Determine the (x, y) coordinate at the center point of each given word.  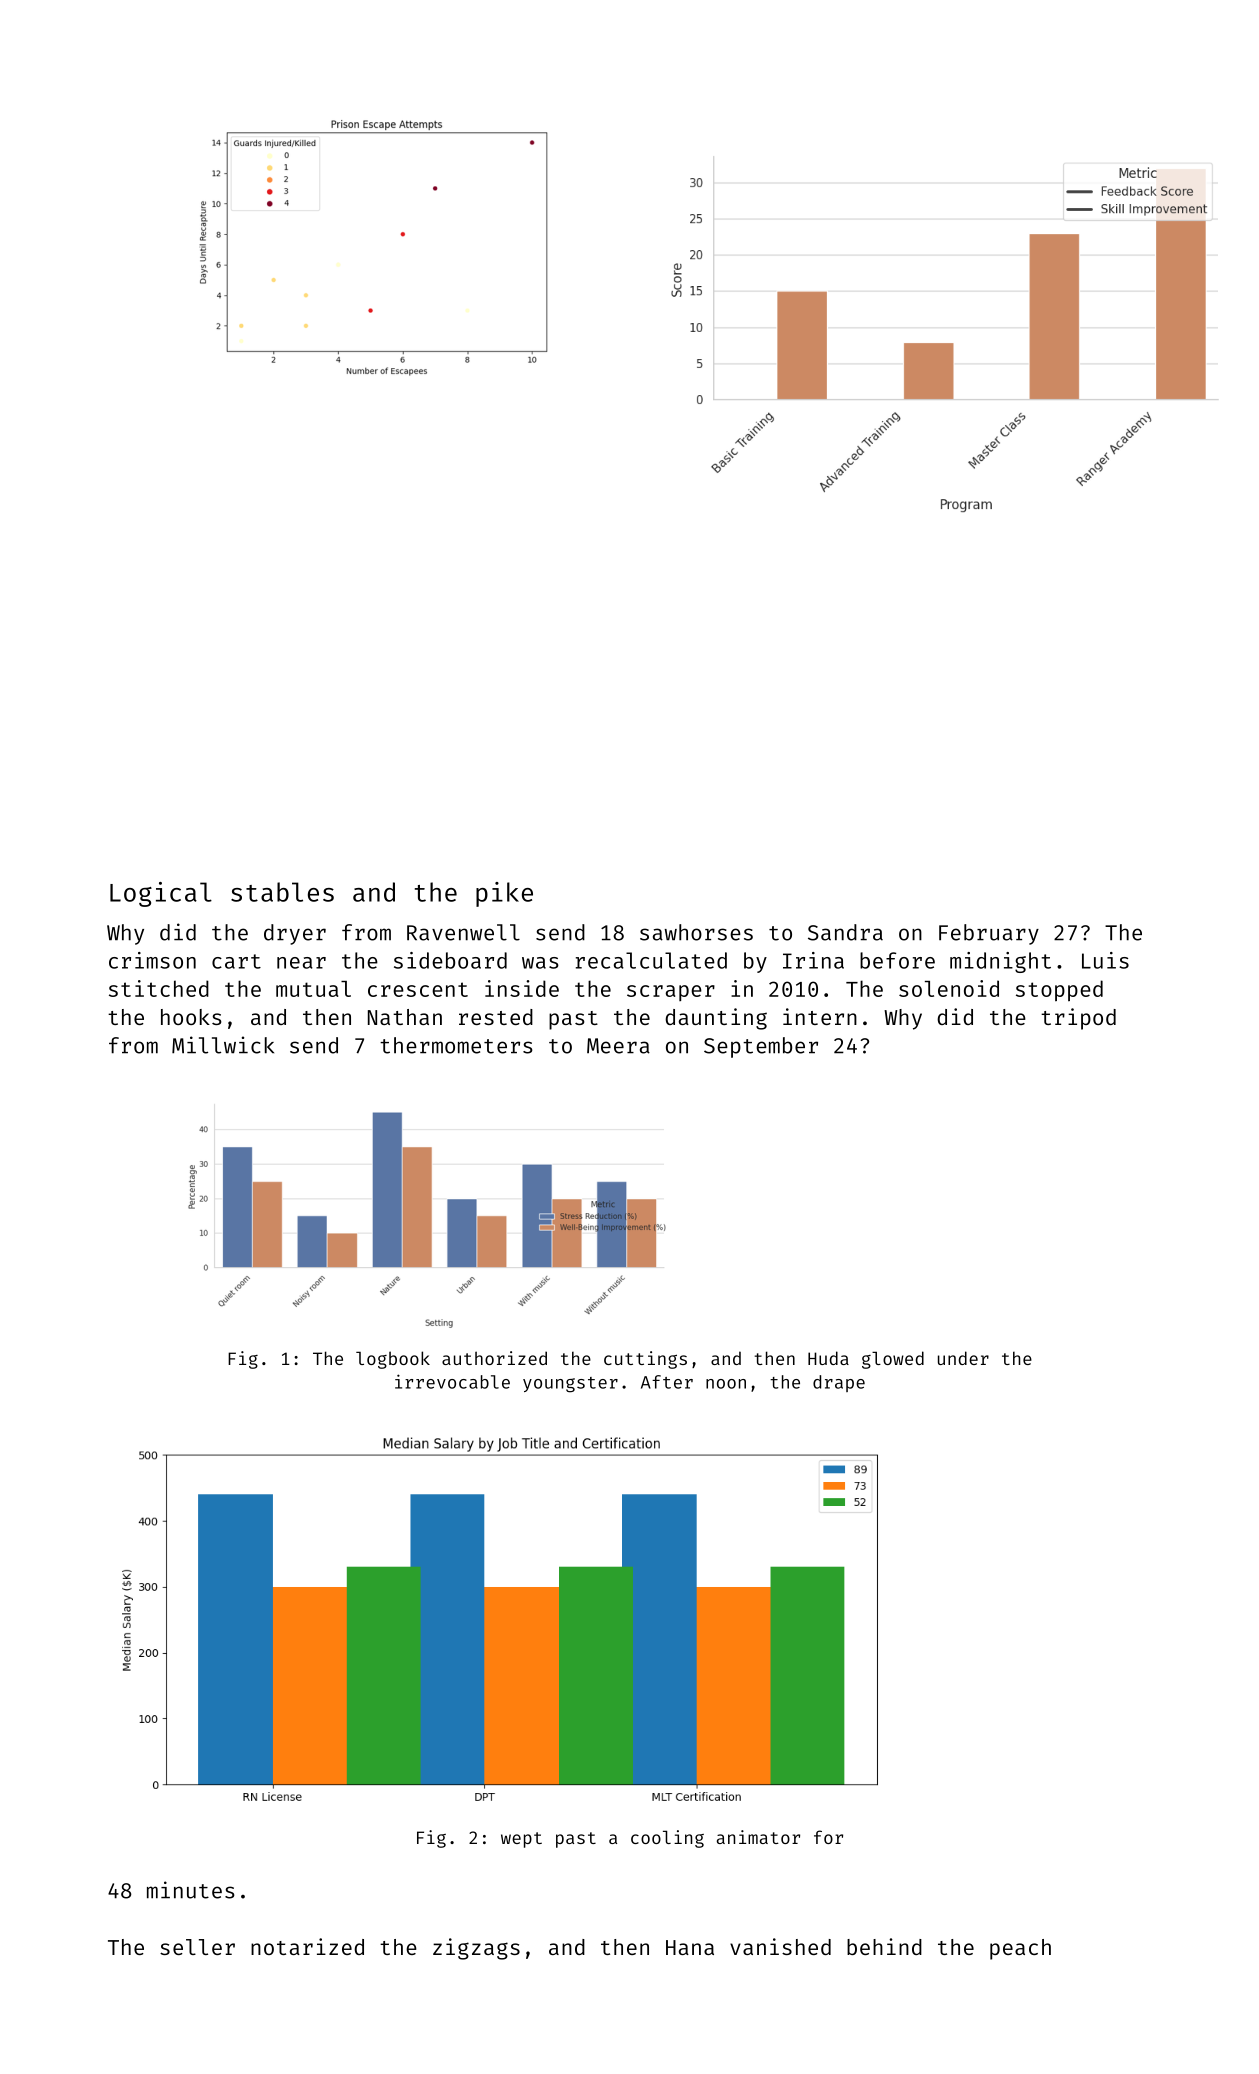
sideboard (450, 960)
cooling (667, 1839)
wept (521, 1840)
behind (884, 1946)
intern (820, 1016)
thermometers (456, 1045)
